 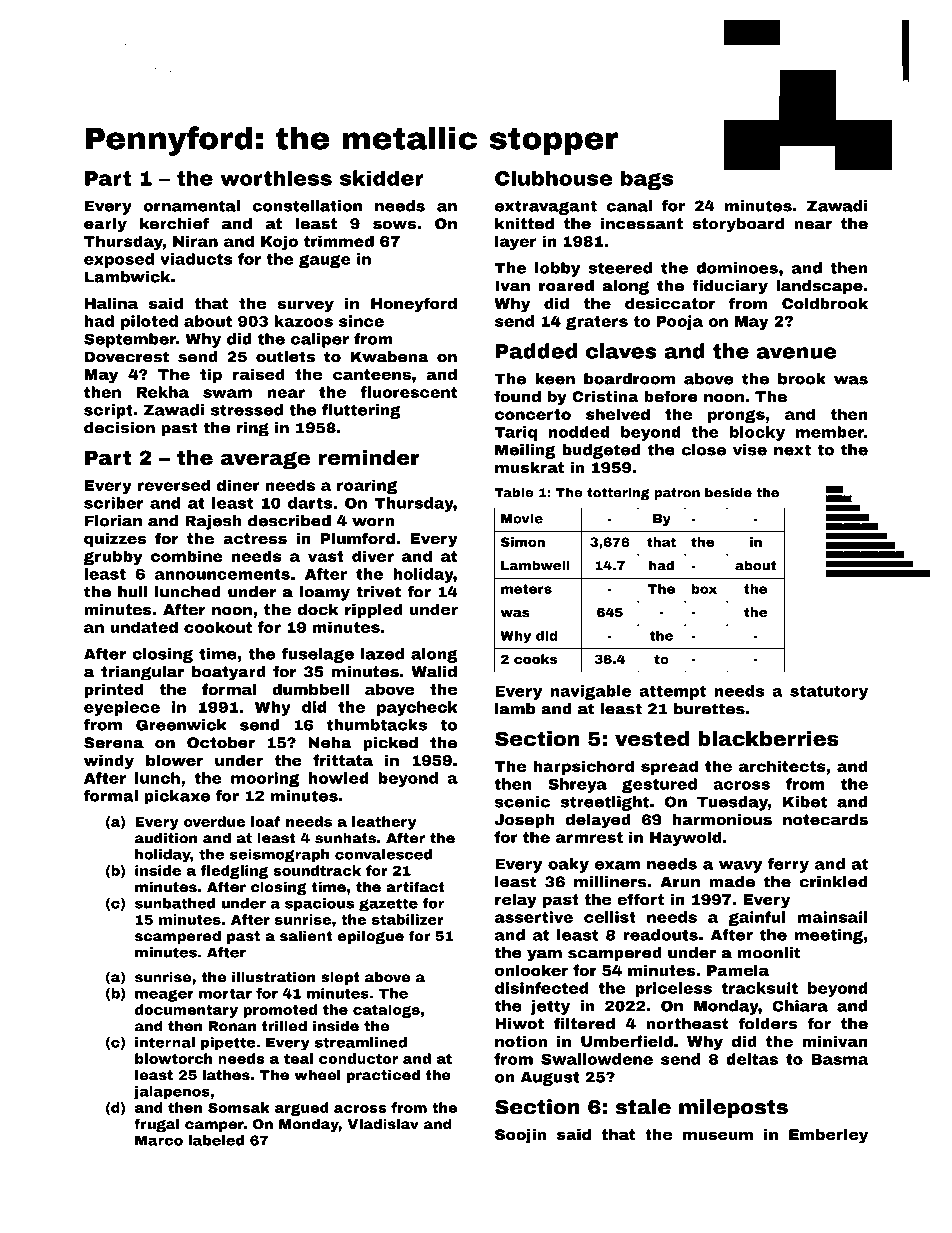 What do you see at coordinates (526, 589) in the document?
I see `meters` at bounding box center [526, 589].
